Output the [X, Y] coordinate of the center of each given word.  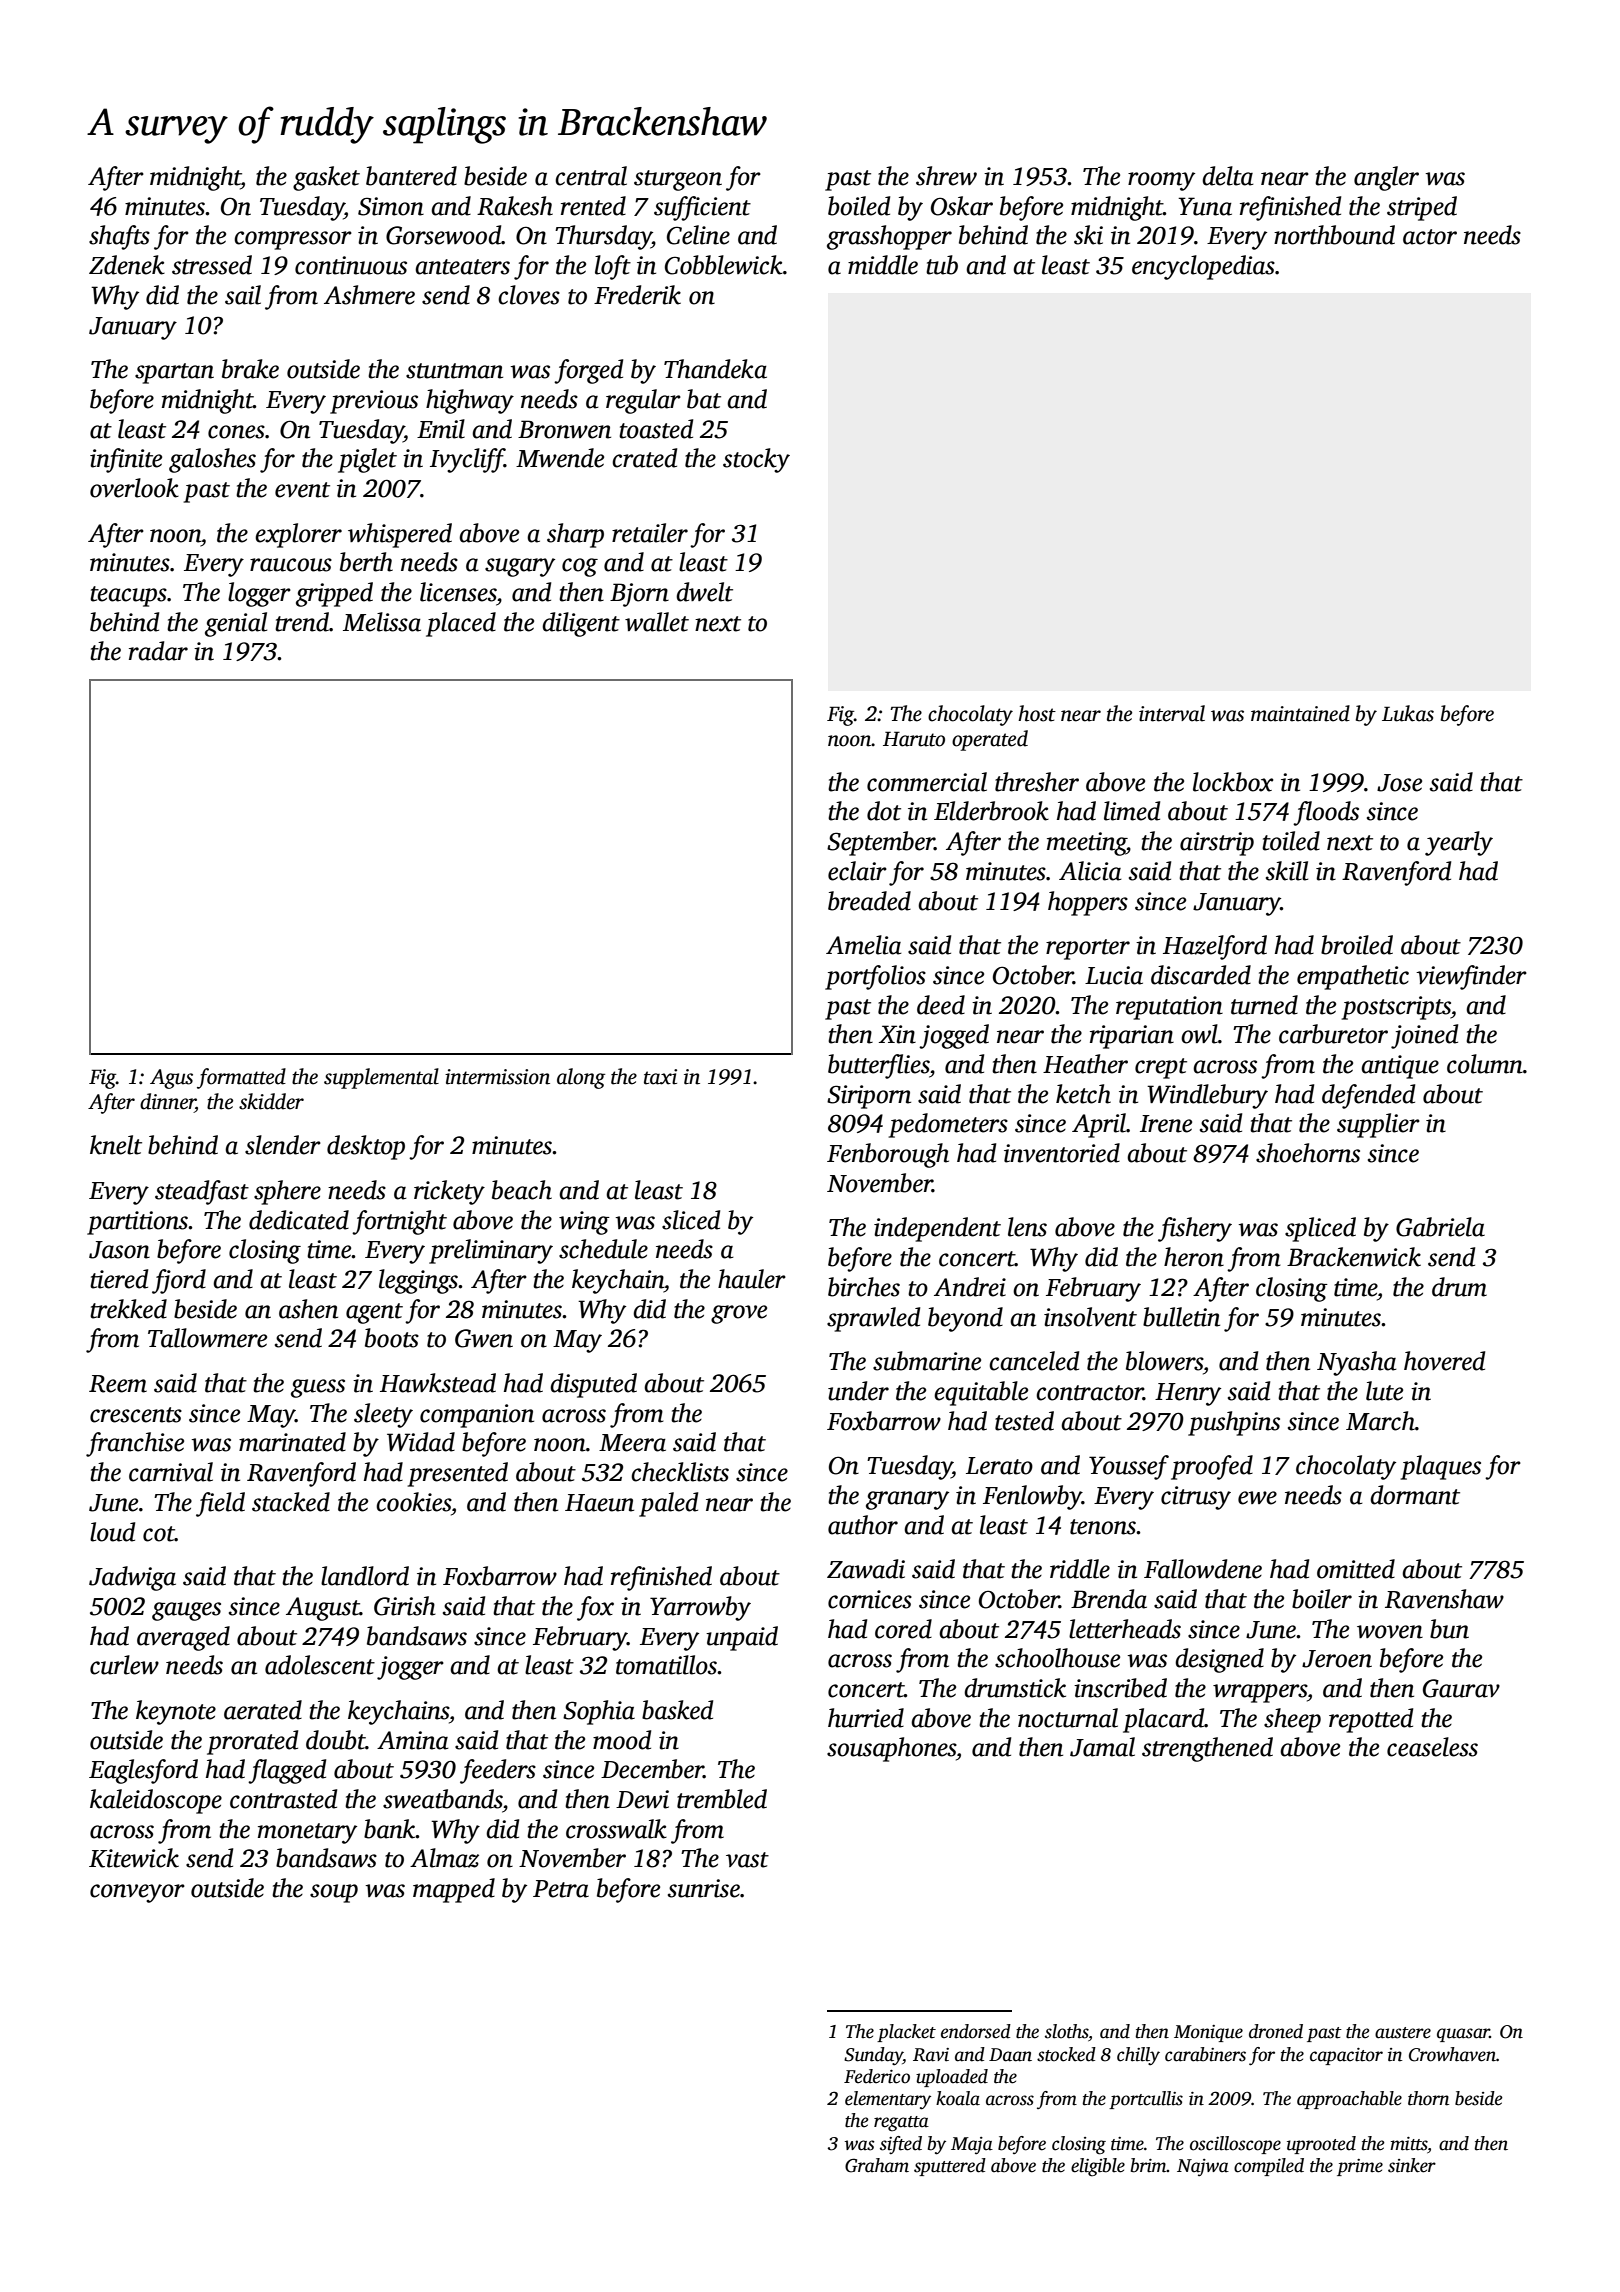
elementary [888, 2100]
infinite [126, 460]
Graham [877, 2165]
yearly [1459, 843]
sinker [1412, 2165]
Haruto [914, 739]
